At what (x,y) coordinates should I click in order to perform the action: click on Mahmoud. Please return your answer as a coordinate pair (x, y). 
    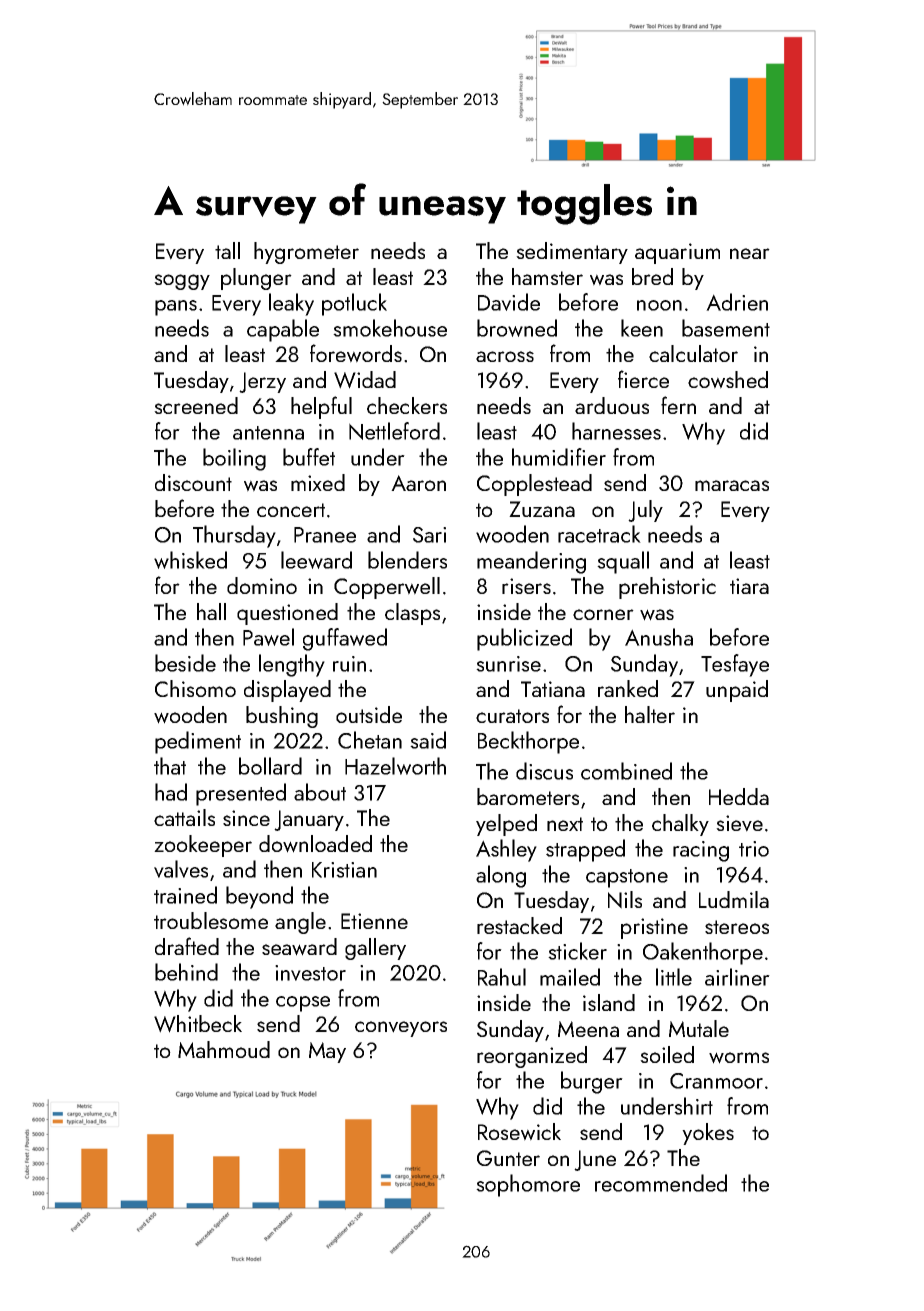
    Looking at the image, I should click on (224, 1049).
